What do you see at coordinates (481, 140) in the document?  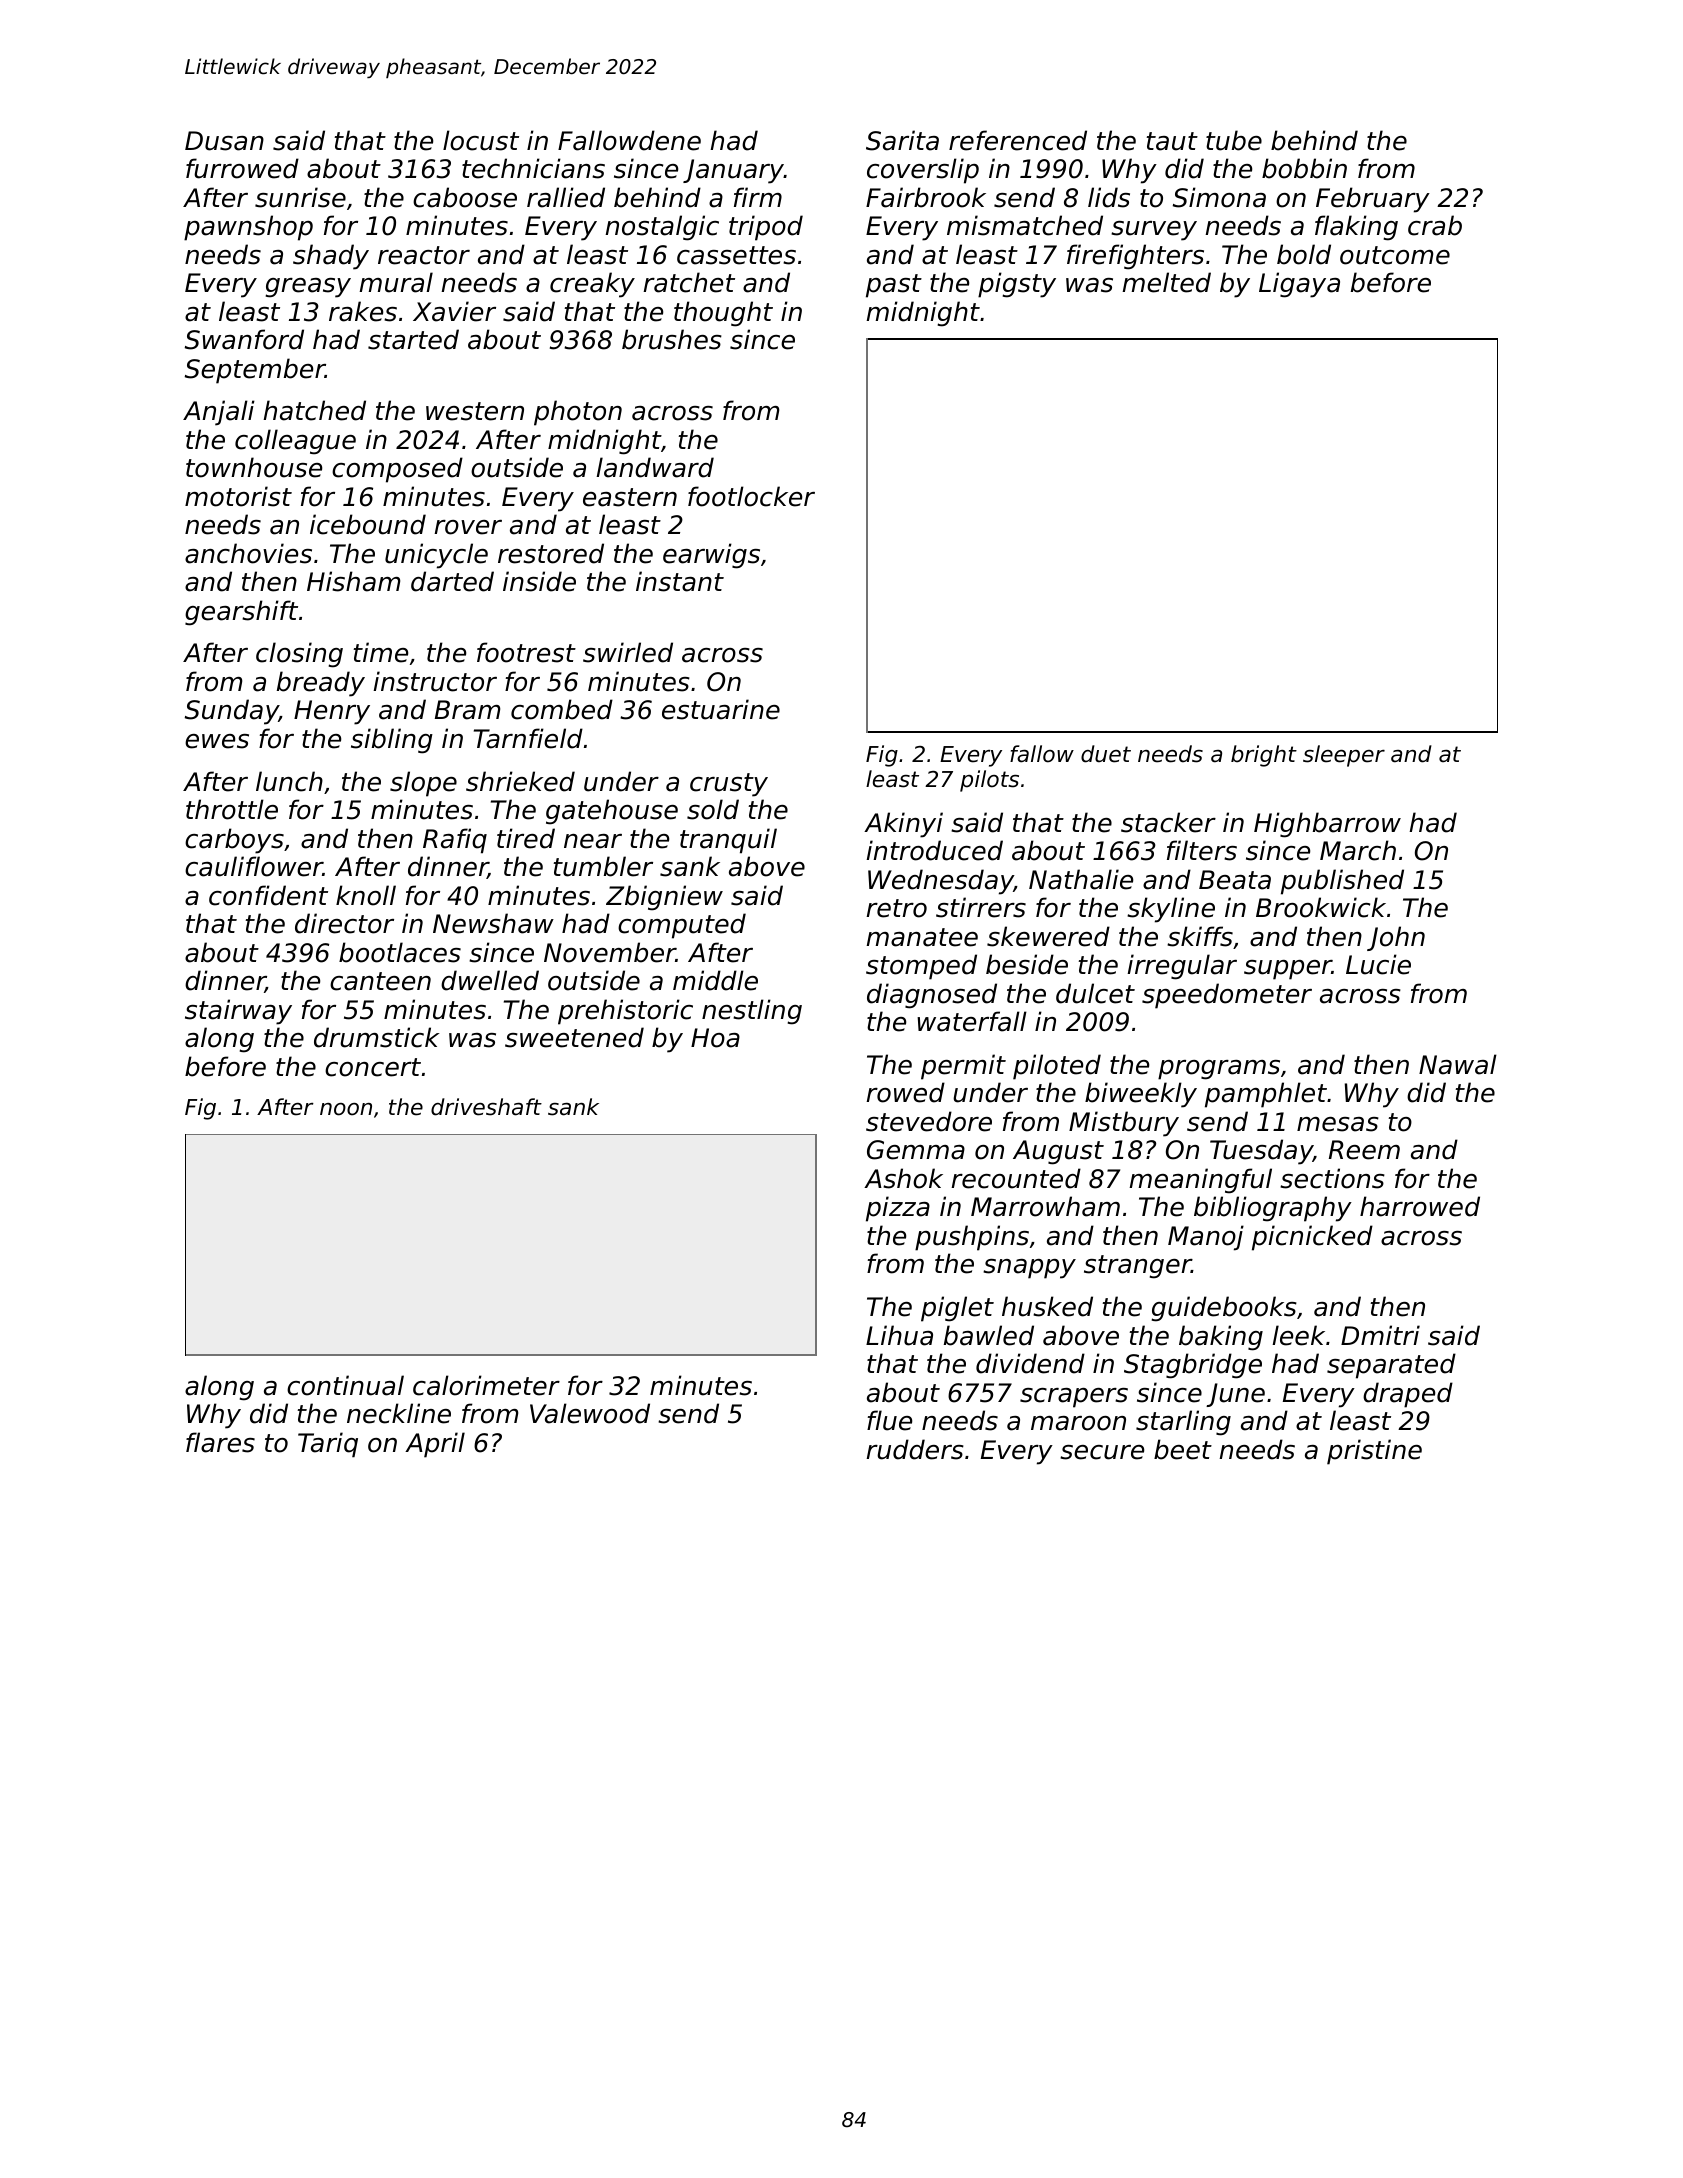 I see `locust` at bounding box center [481, 140].
